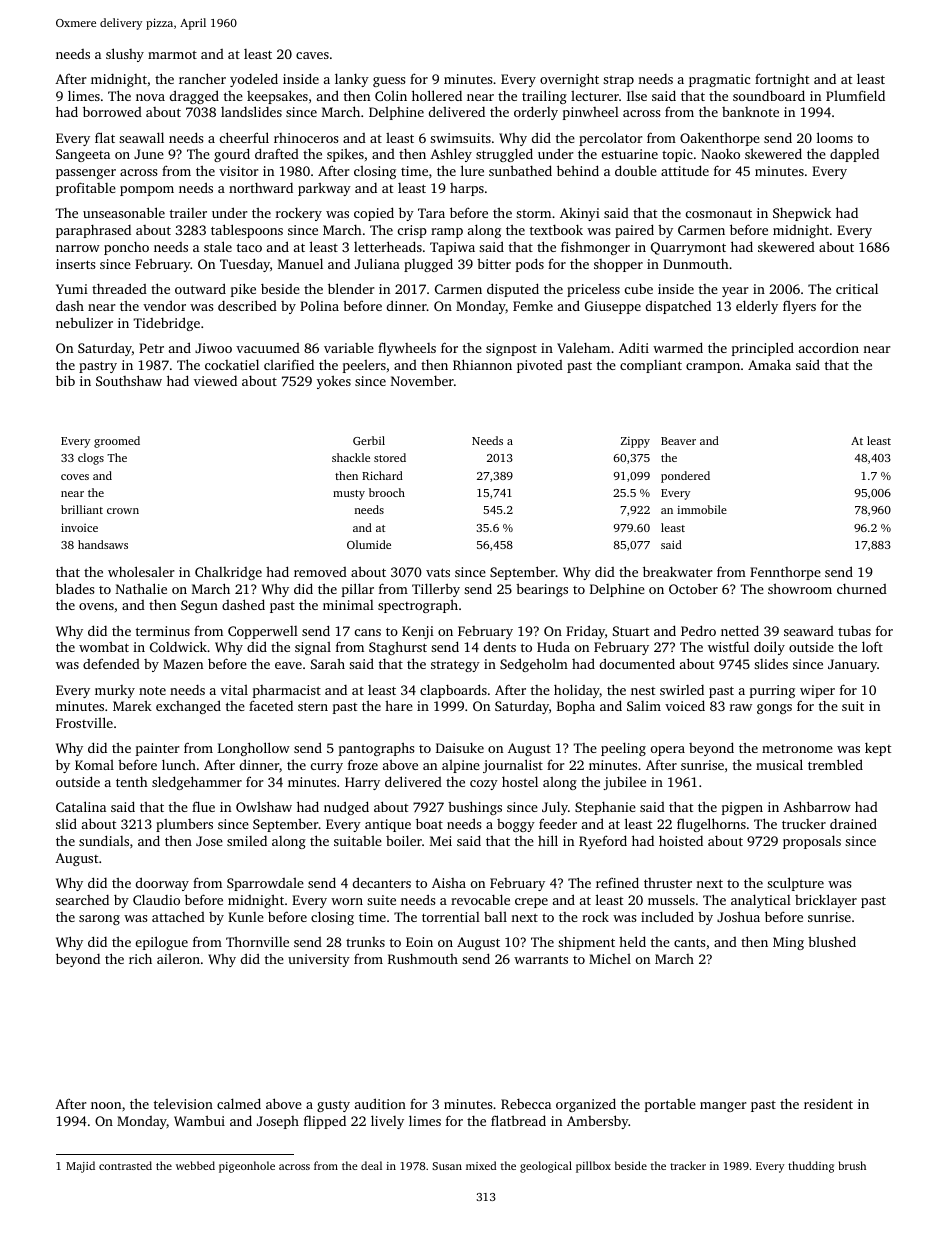  I want to click on showroom, so click(800, 588).
